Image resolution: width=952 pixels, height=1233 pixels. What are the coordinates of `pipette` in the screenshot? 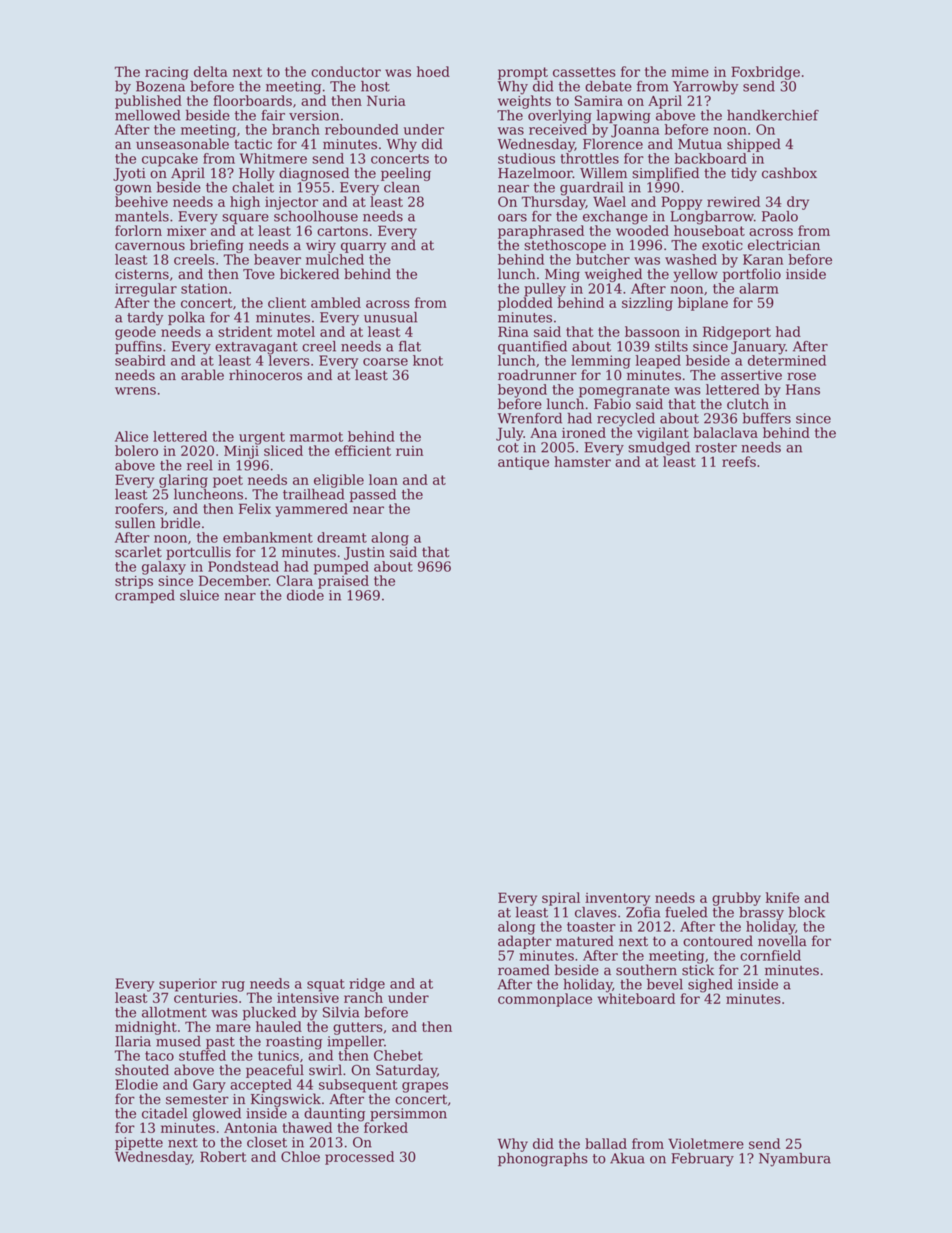 It's located at (139, 1143).
